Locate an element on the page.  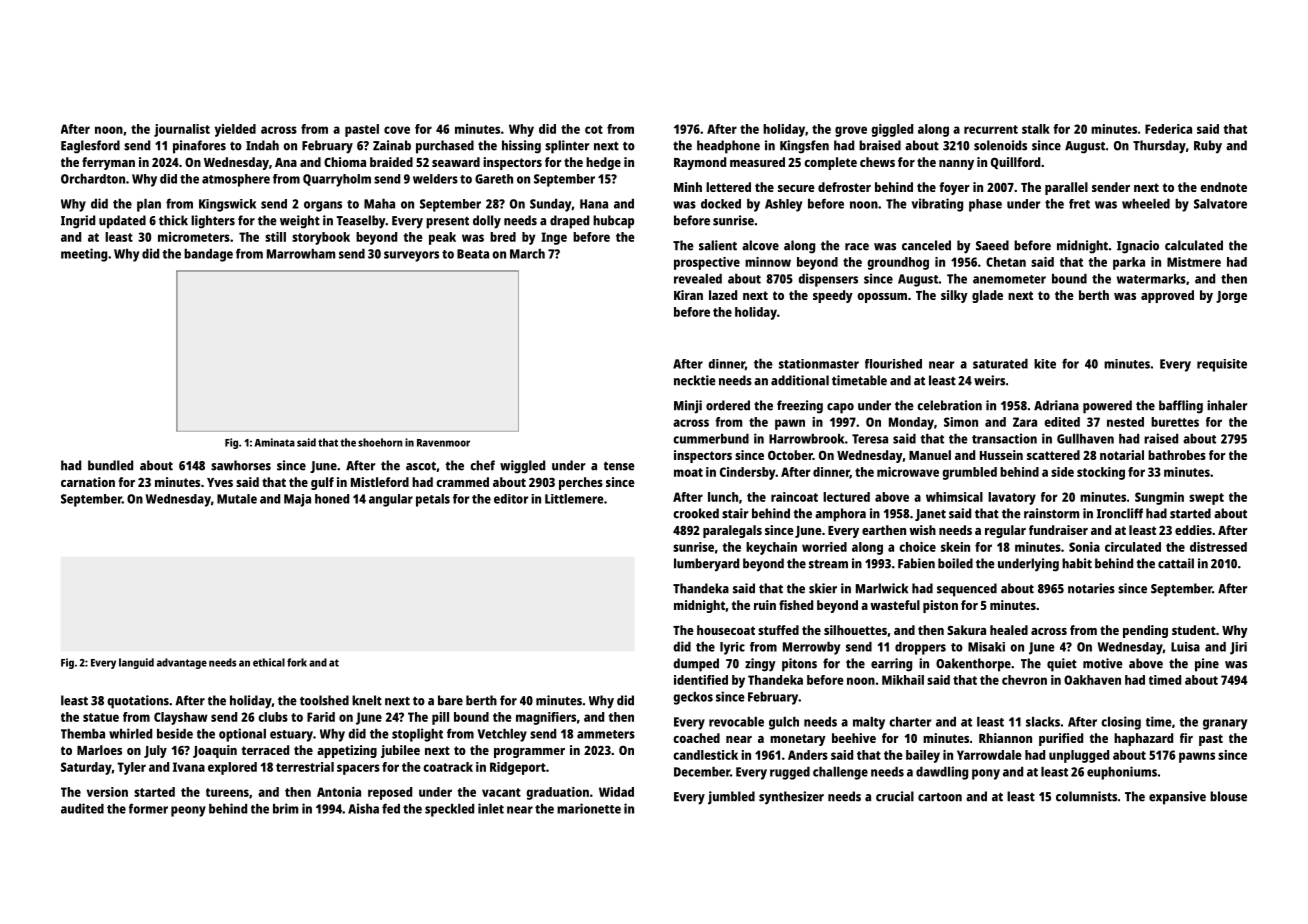
grove is located at coordinates (851, 131).
